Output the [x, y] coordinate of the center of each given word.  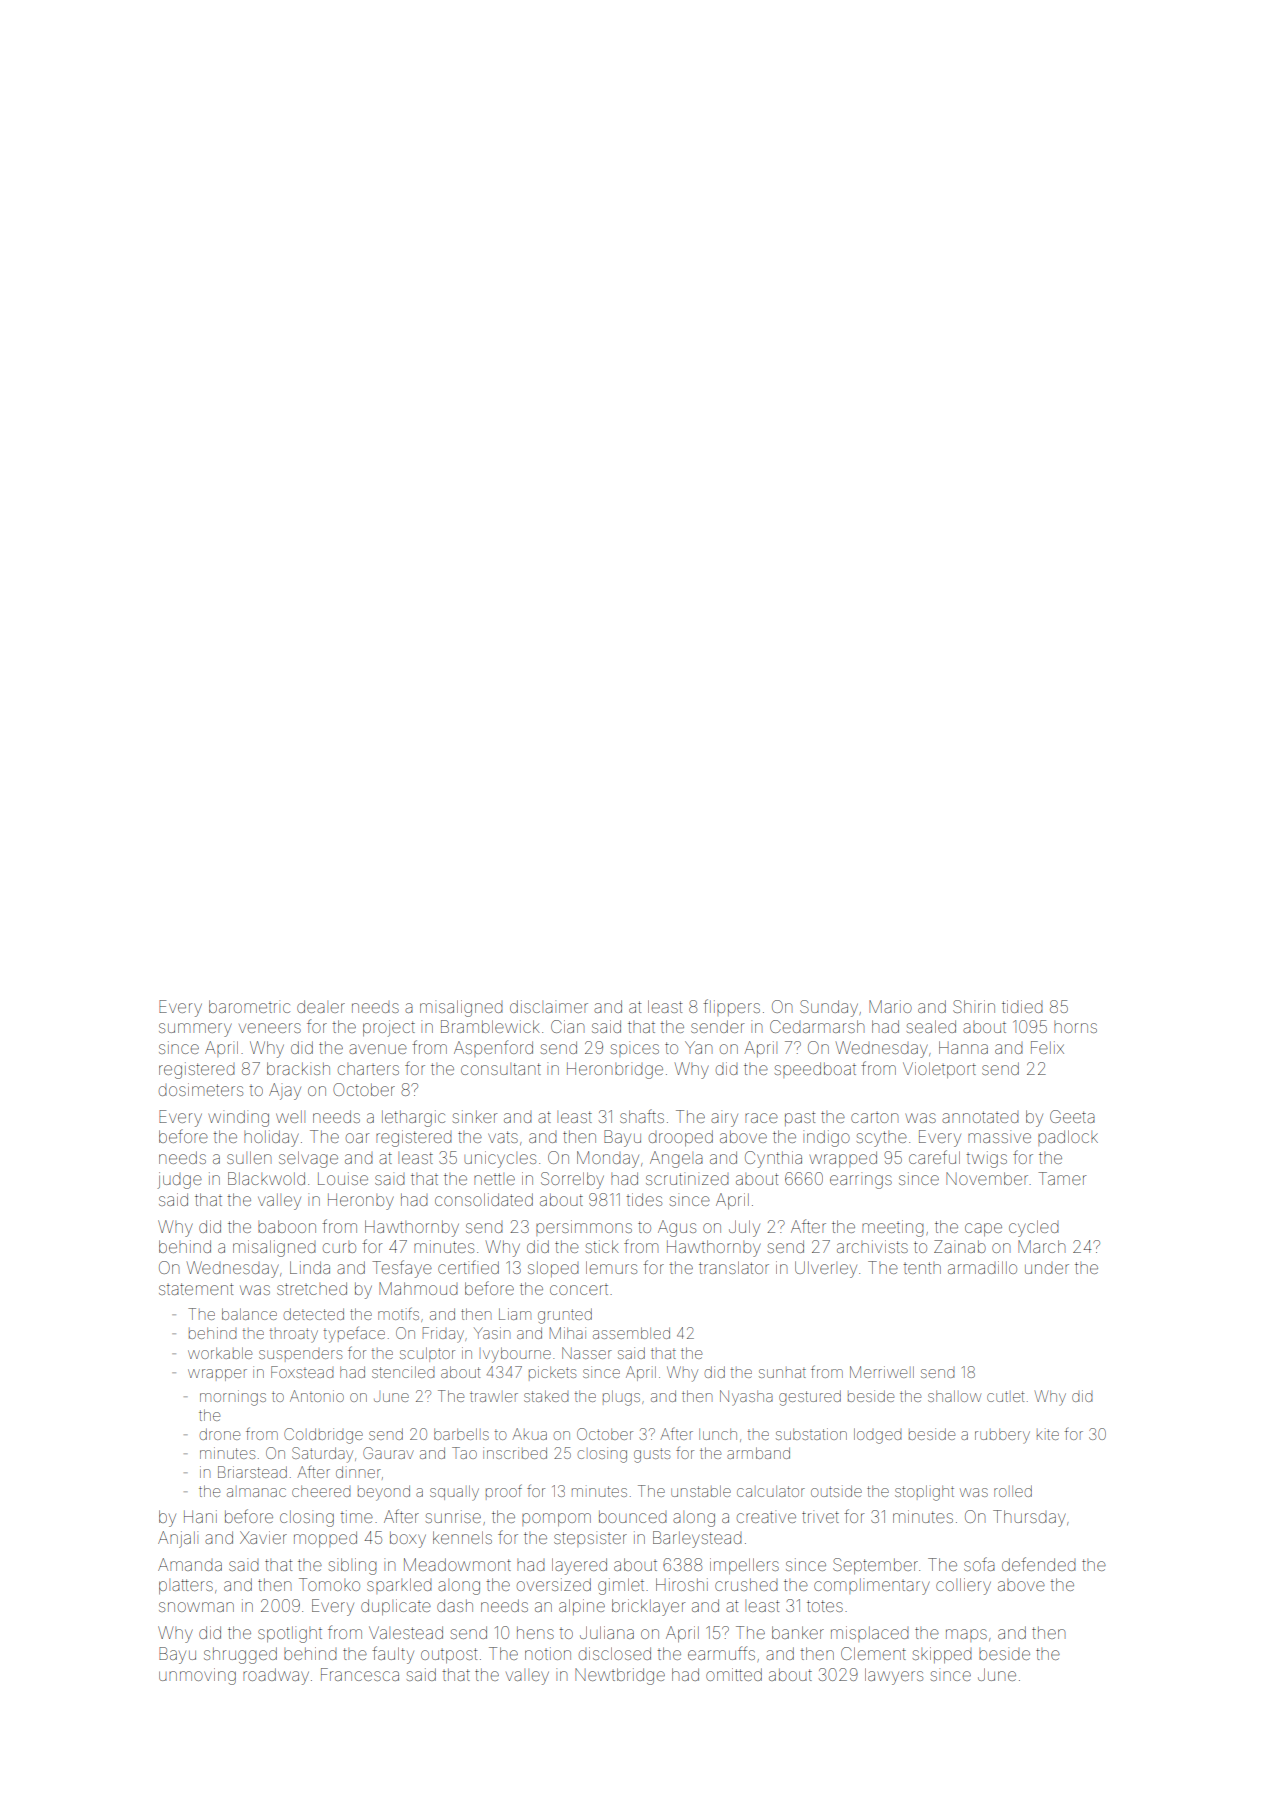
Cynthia [773, 1159]
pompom [556, 1519]
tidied [1022, 1006]
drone [220, 1434]
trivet [820, 1516]
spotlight [290, 1634]
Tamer [1062, 1178]
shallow [954, 1396]
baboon [287, 1226]
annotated [980, 1117]
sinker [475, 1116]
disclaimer [549, 1006]
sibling [353, 1566]
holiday [271, 1138]
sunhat [782, 1373]
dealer [321, 1006]
